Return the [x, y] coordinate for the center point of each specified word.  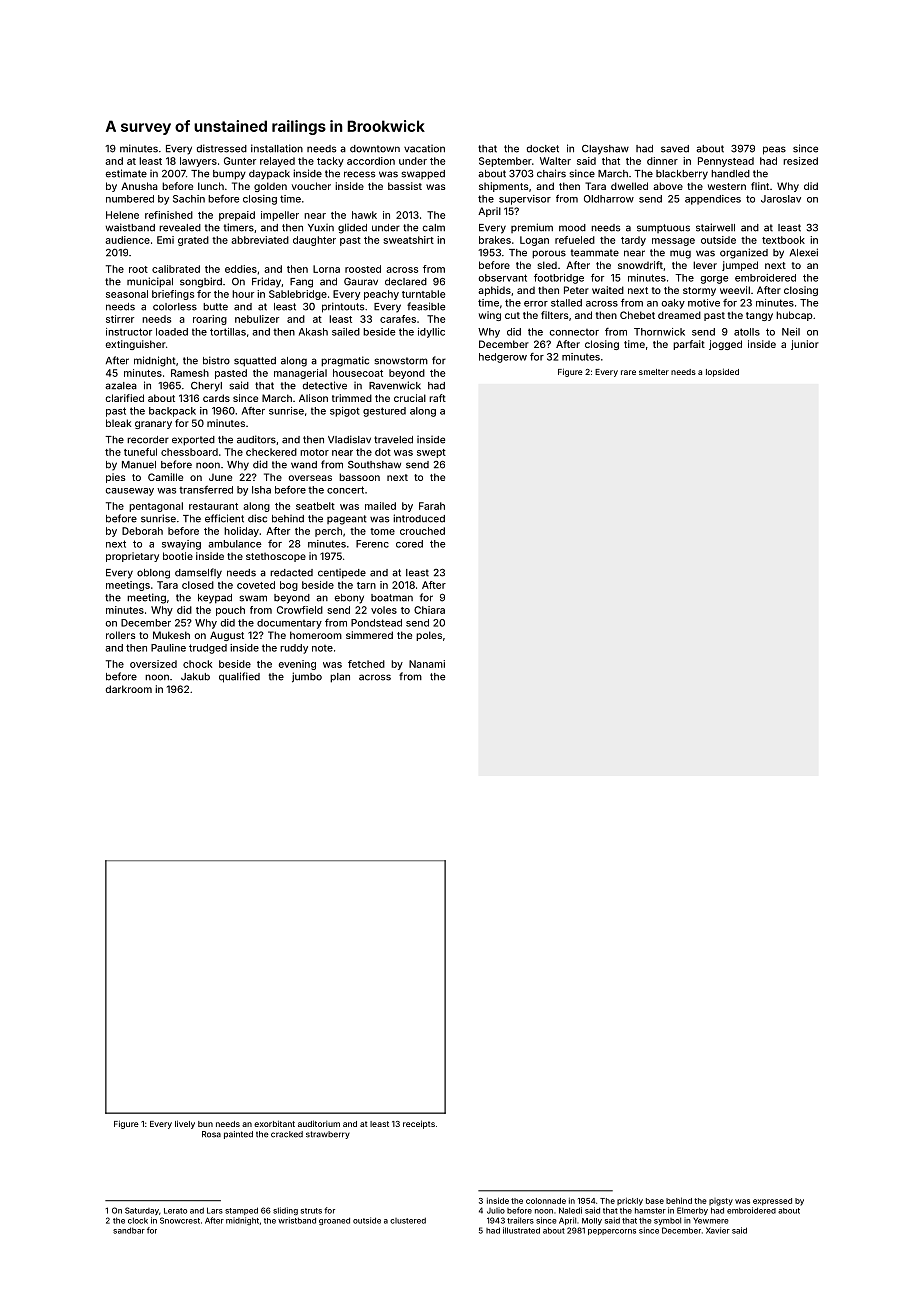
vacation [424, 149]
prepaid [237, 216]
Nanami [427, 664]
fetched [366, 664]
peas [774, 150]
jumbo [307, 677]
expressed [772, 1202]
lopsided [722, 372]
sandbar [129, 1230]
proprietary [132, 557]
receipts [419, 1124]
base [655, 1201]
